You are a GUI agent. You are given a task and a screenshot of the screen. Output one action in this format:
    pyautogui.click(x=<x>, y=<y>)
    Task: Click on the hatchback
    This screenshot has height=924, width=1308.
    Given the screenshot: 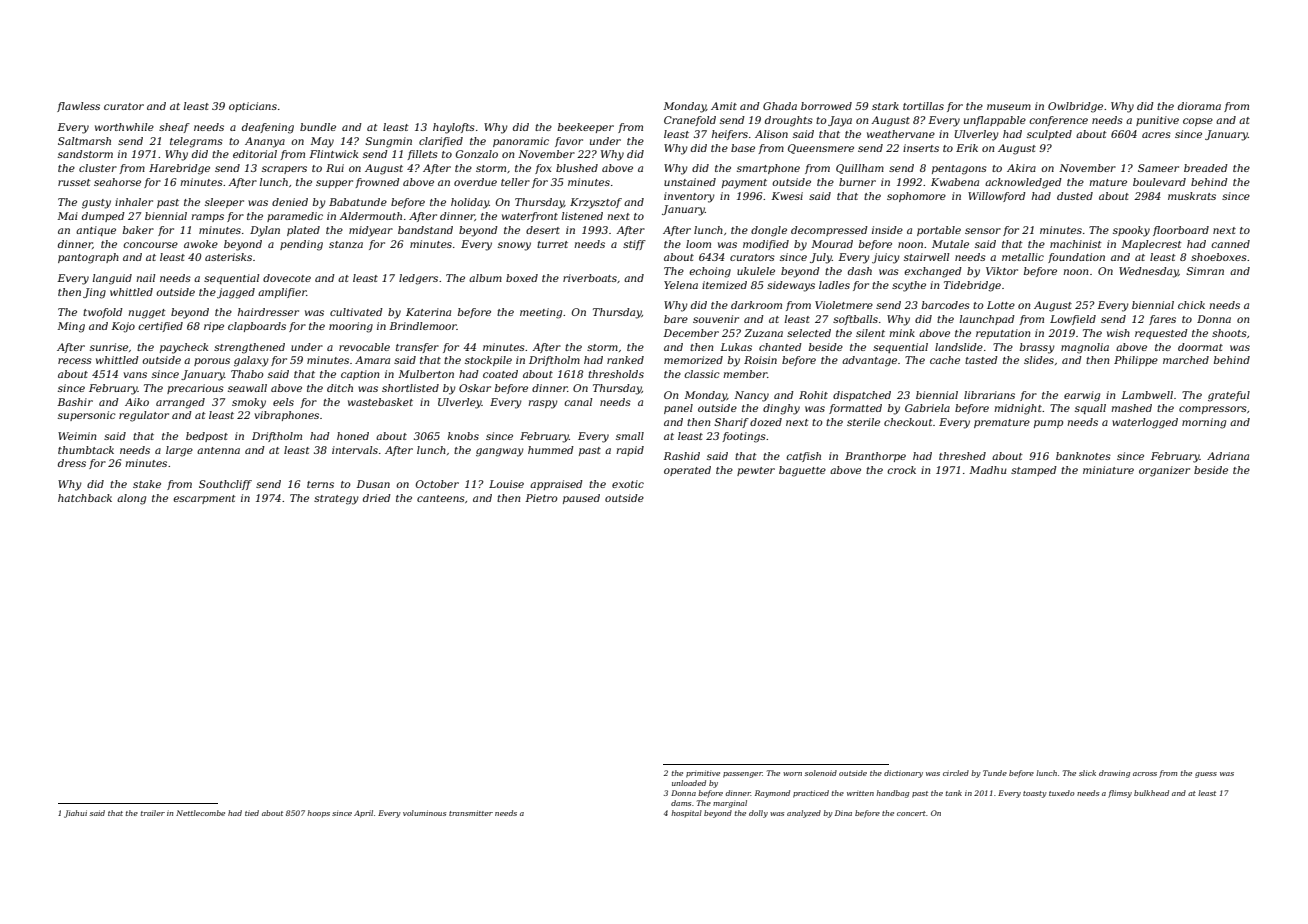 What is the action you would take?
    pyautogui.click(x=85, y=498)
